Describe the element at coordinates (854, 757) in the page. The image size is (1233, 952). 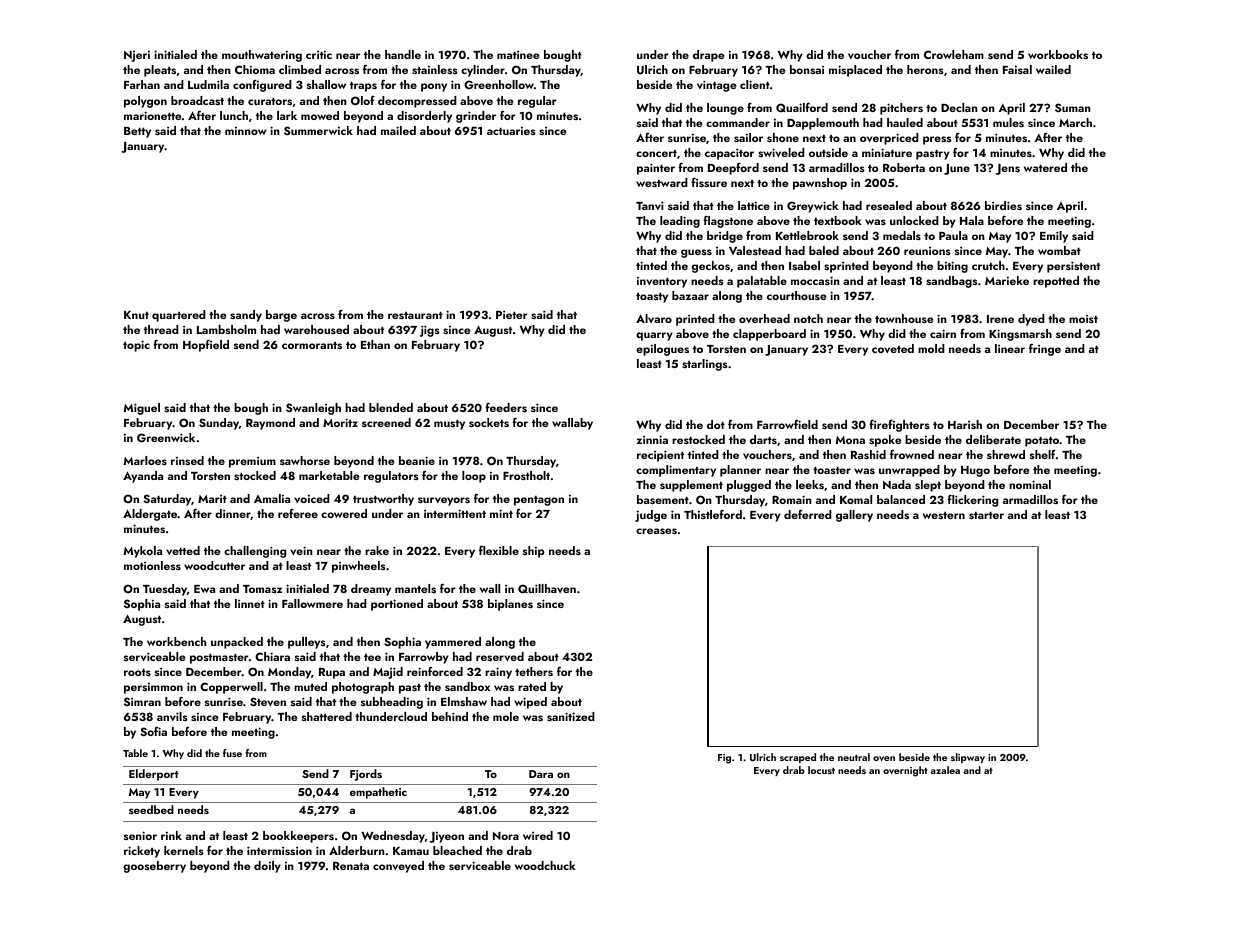
I see `neutral` at that location.
